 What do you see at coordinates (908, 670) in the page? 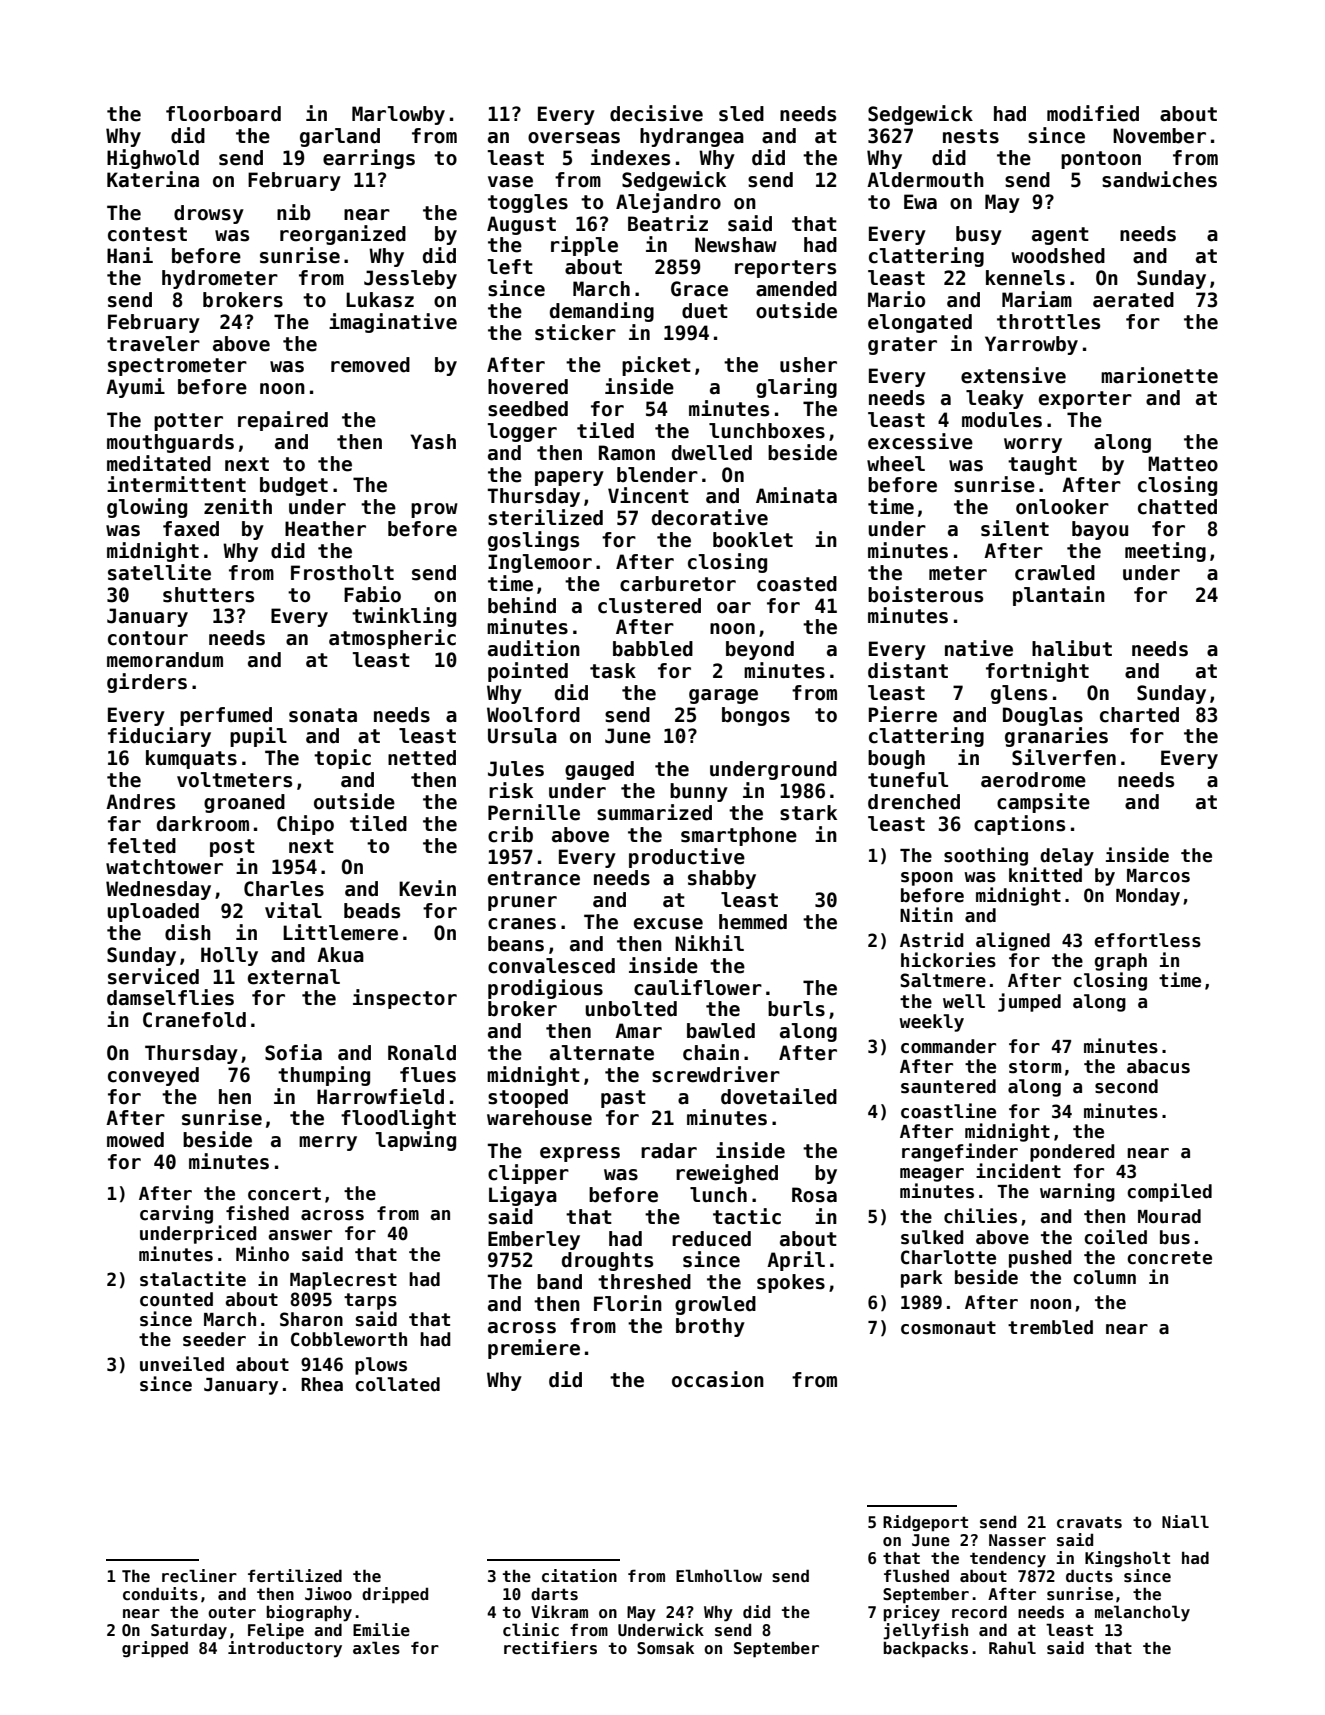
I see `distant` at bounding box center [908, 670].
